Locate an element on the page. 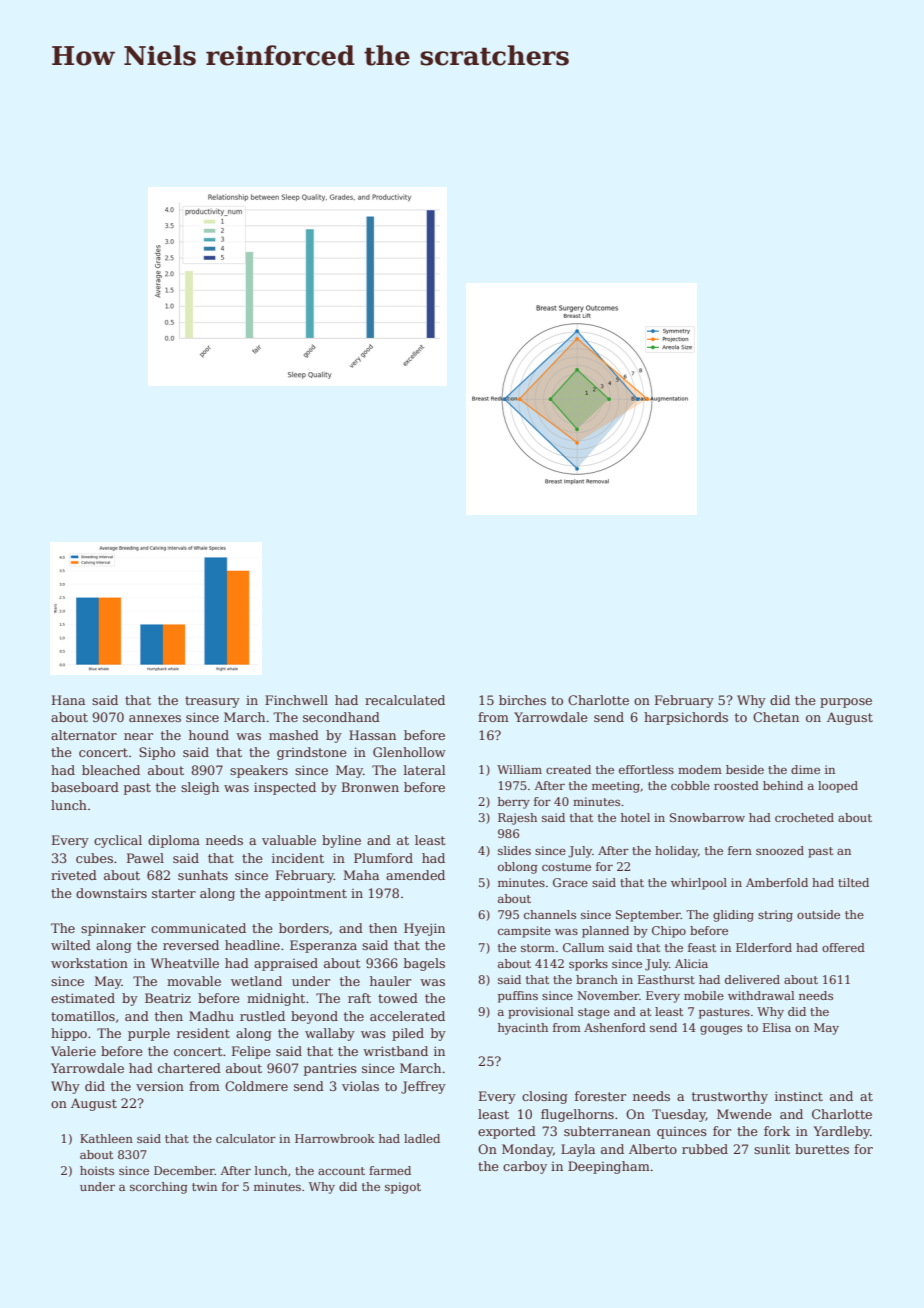  effortless is located at coordinates (646, 769).
